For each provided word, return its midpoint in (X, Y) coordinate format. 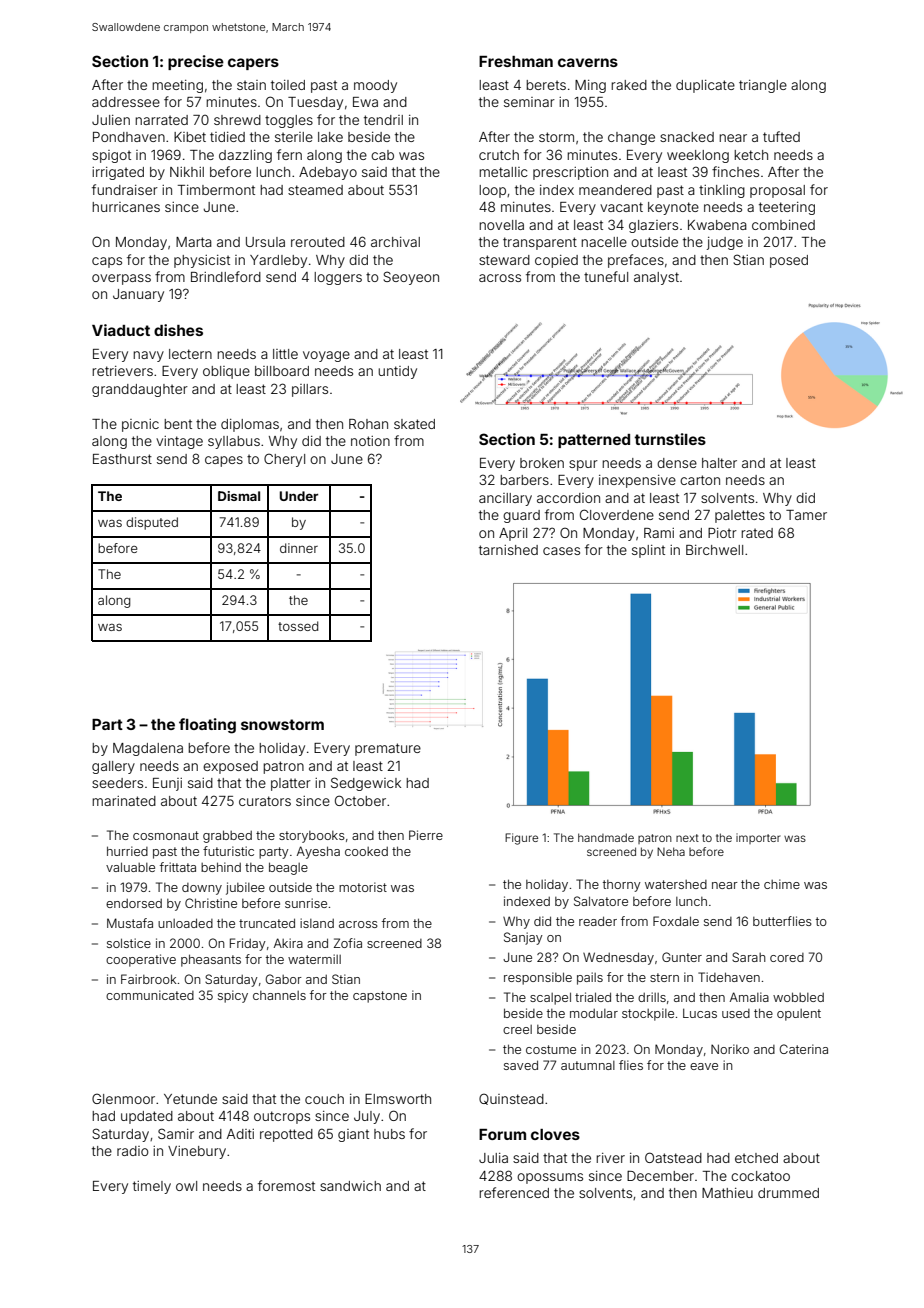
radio (133, 1151)
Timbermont (216, 190)
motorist (363, 887)
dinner (299, 548)
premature (388, 749)
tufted (781, 136)
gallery (113, 767)
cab (382, 155)
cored (787, 957)
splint (648, 551)
